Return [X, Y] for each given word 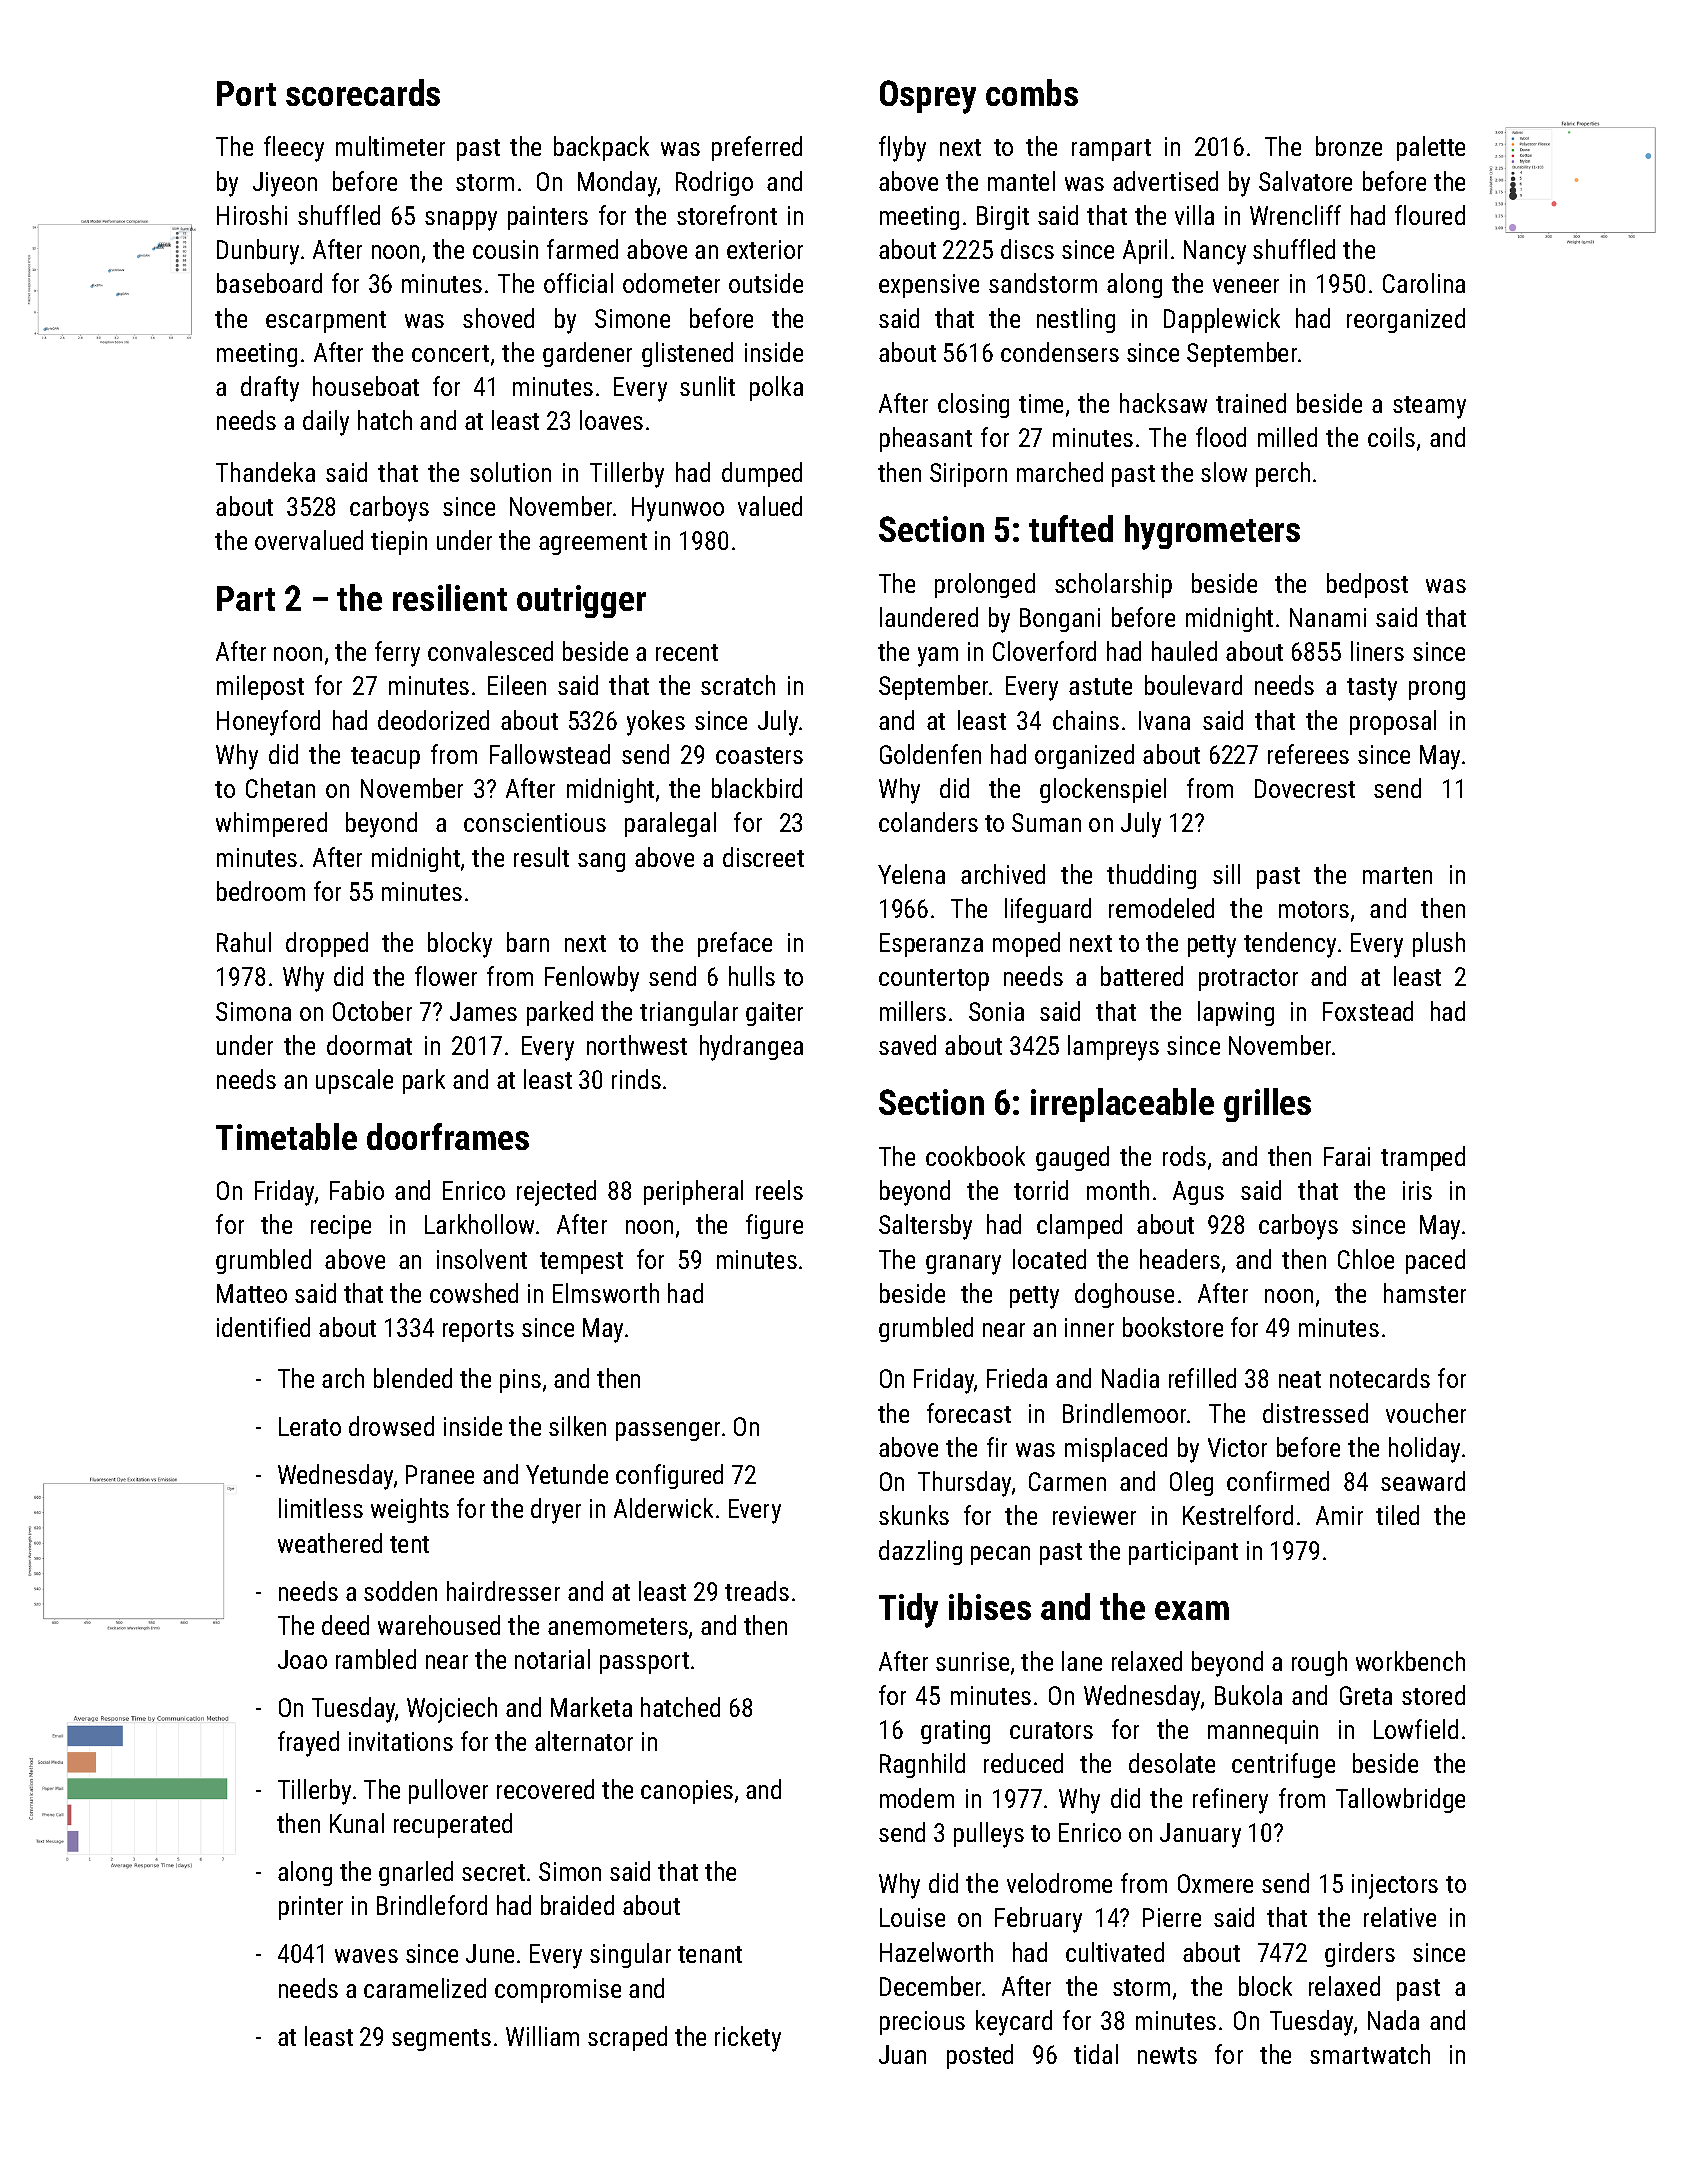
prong [1437, 690]
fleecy [294, 149]
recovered [545, 1789]
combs [1032, 92]
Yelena [911, 874]
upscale [354, 1081]
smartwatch [1370, 2054]
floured [1430, 215]
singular [630, 1955]
